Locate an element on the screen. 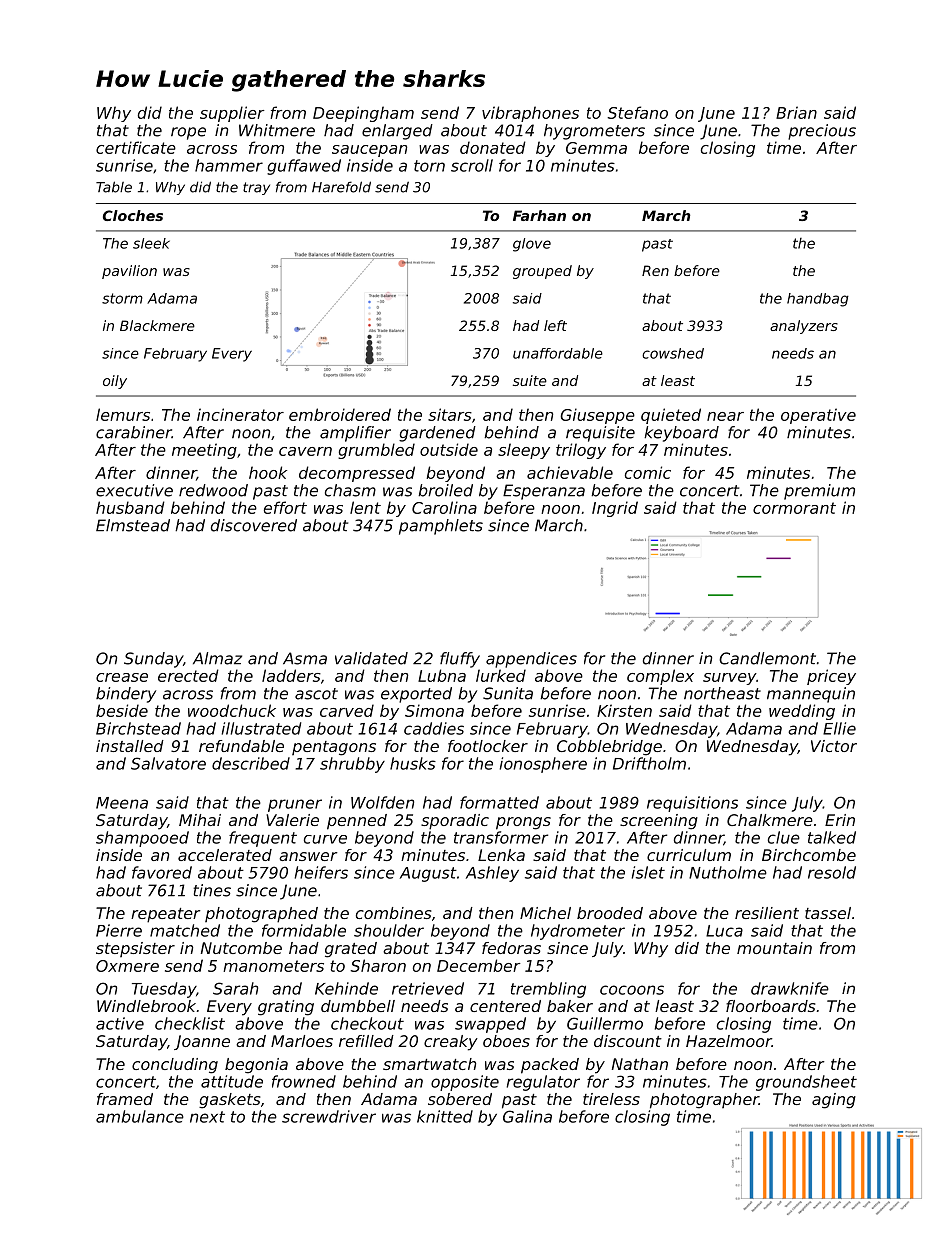  fluffy is located at coordinates (460, 660).
